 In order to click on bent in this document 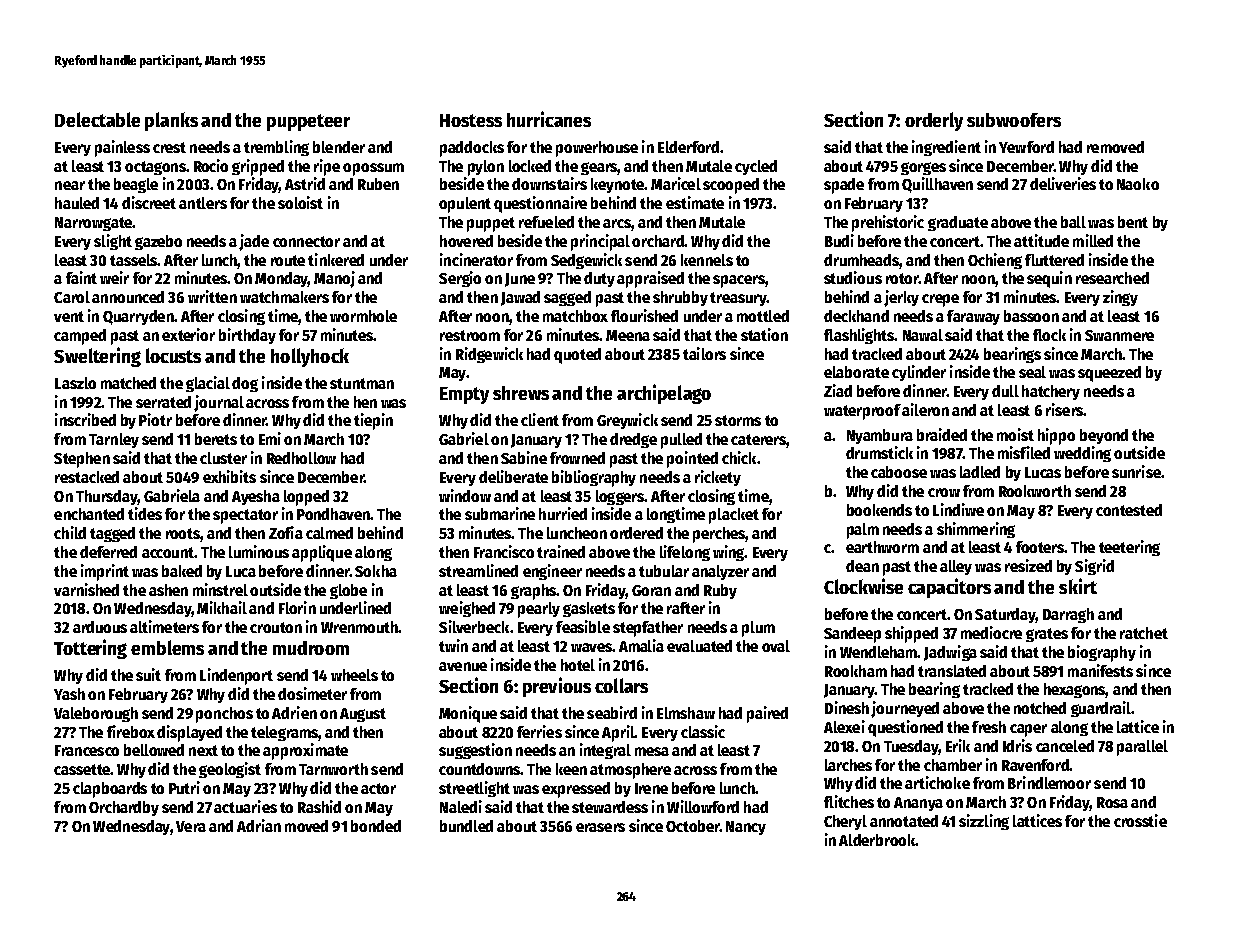, I will do `click(1133, 222)`.
